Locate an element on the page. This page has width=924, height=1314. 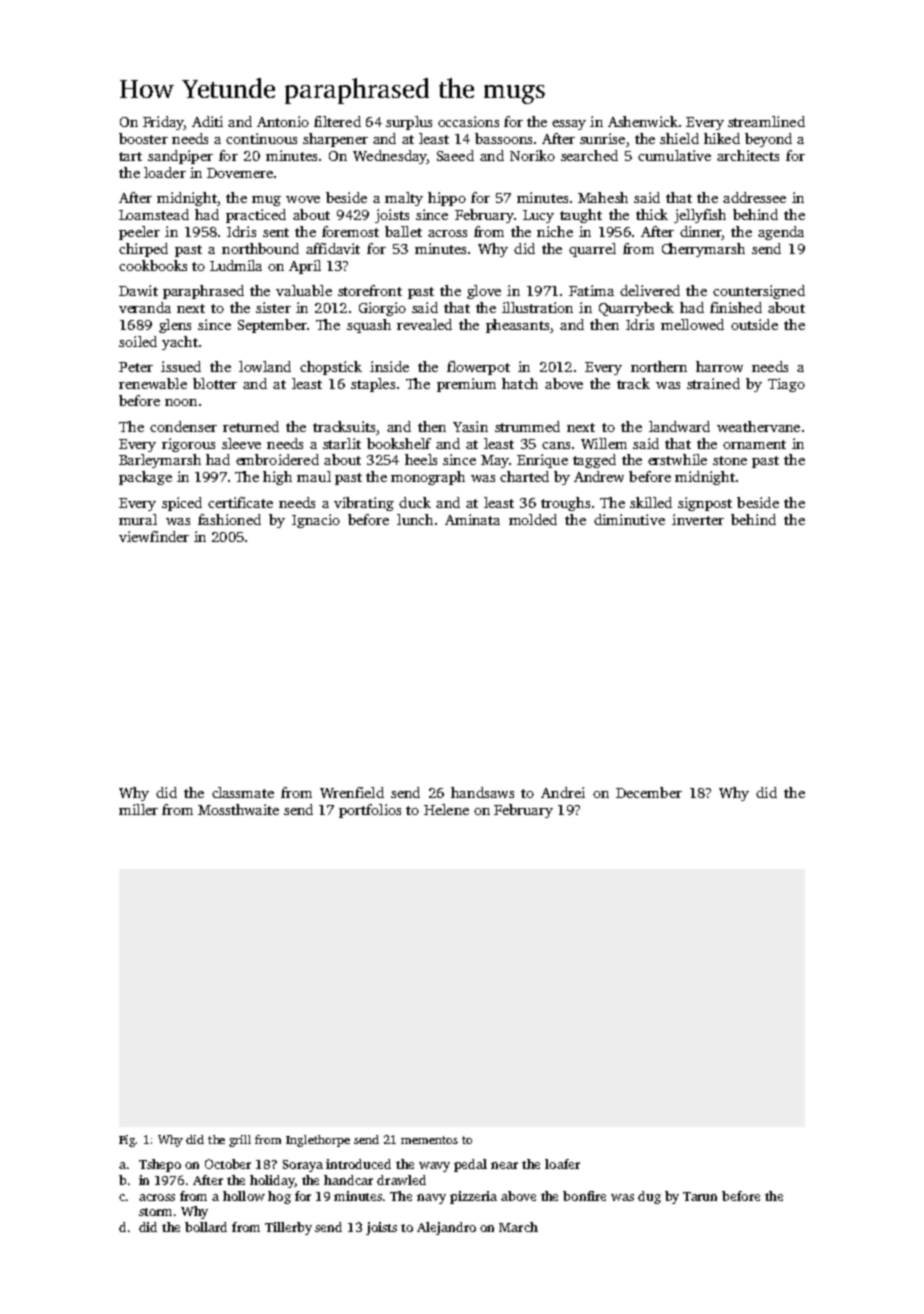
introduced is located at coordinates (358, 1164).
